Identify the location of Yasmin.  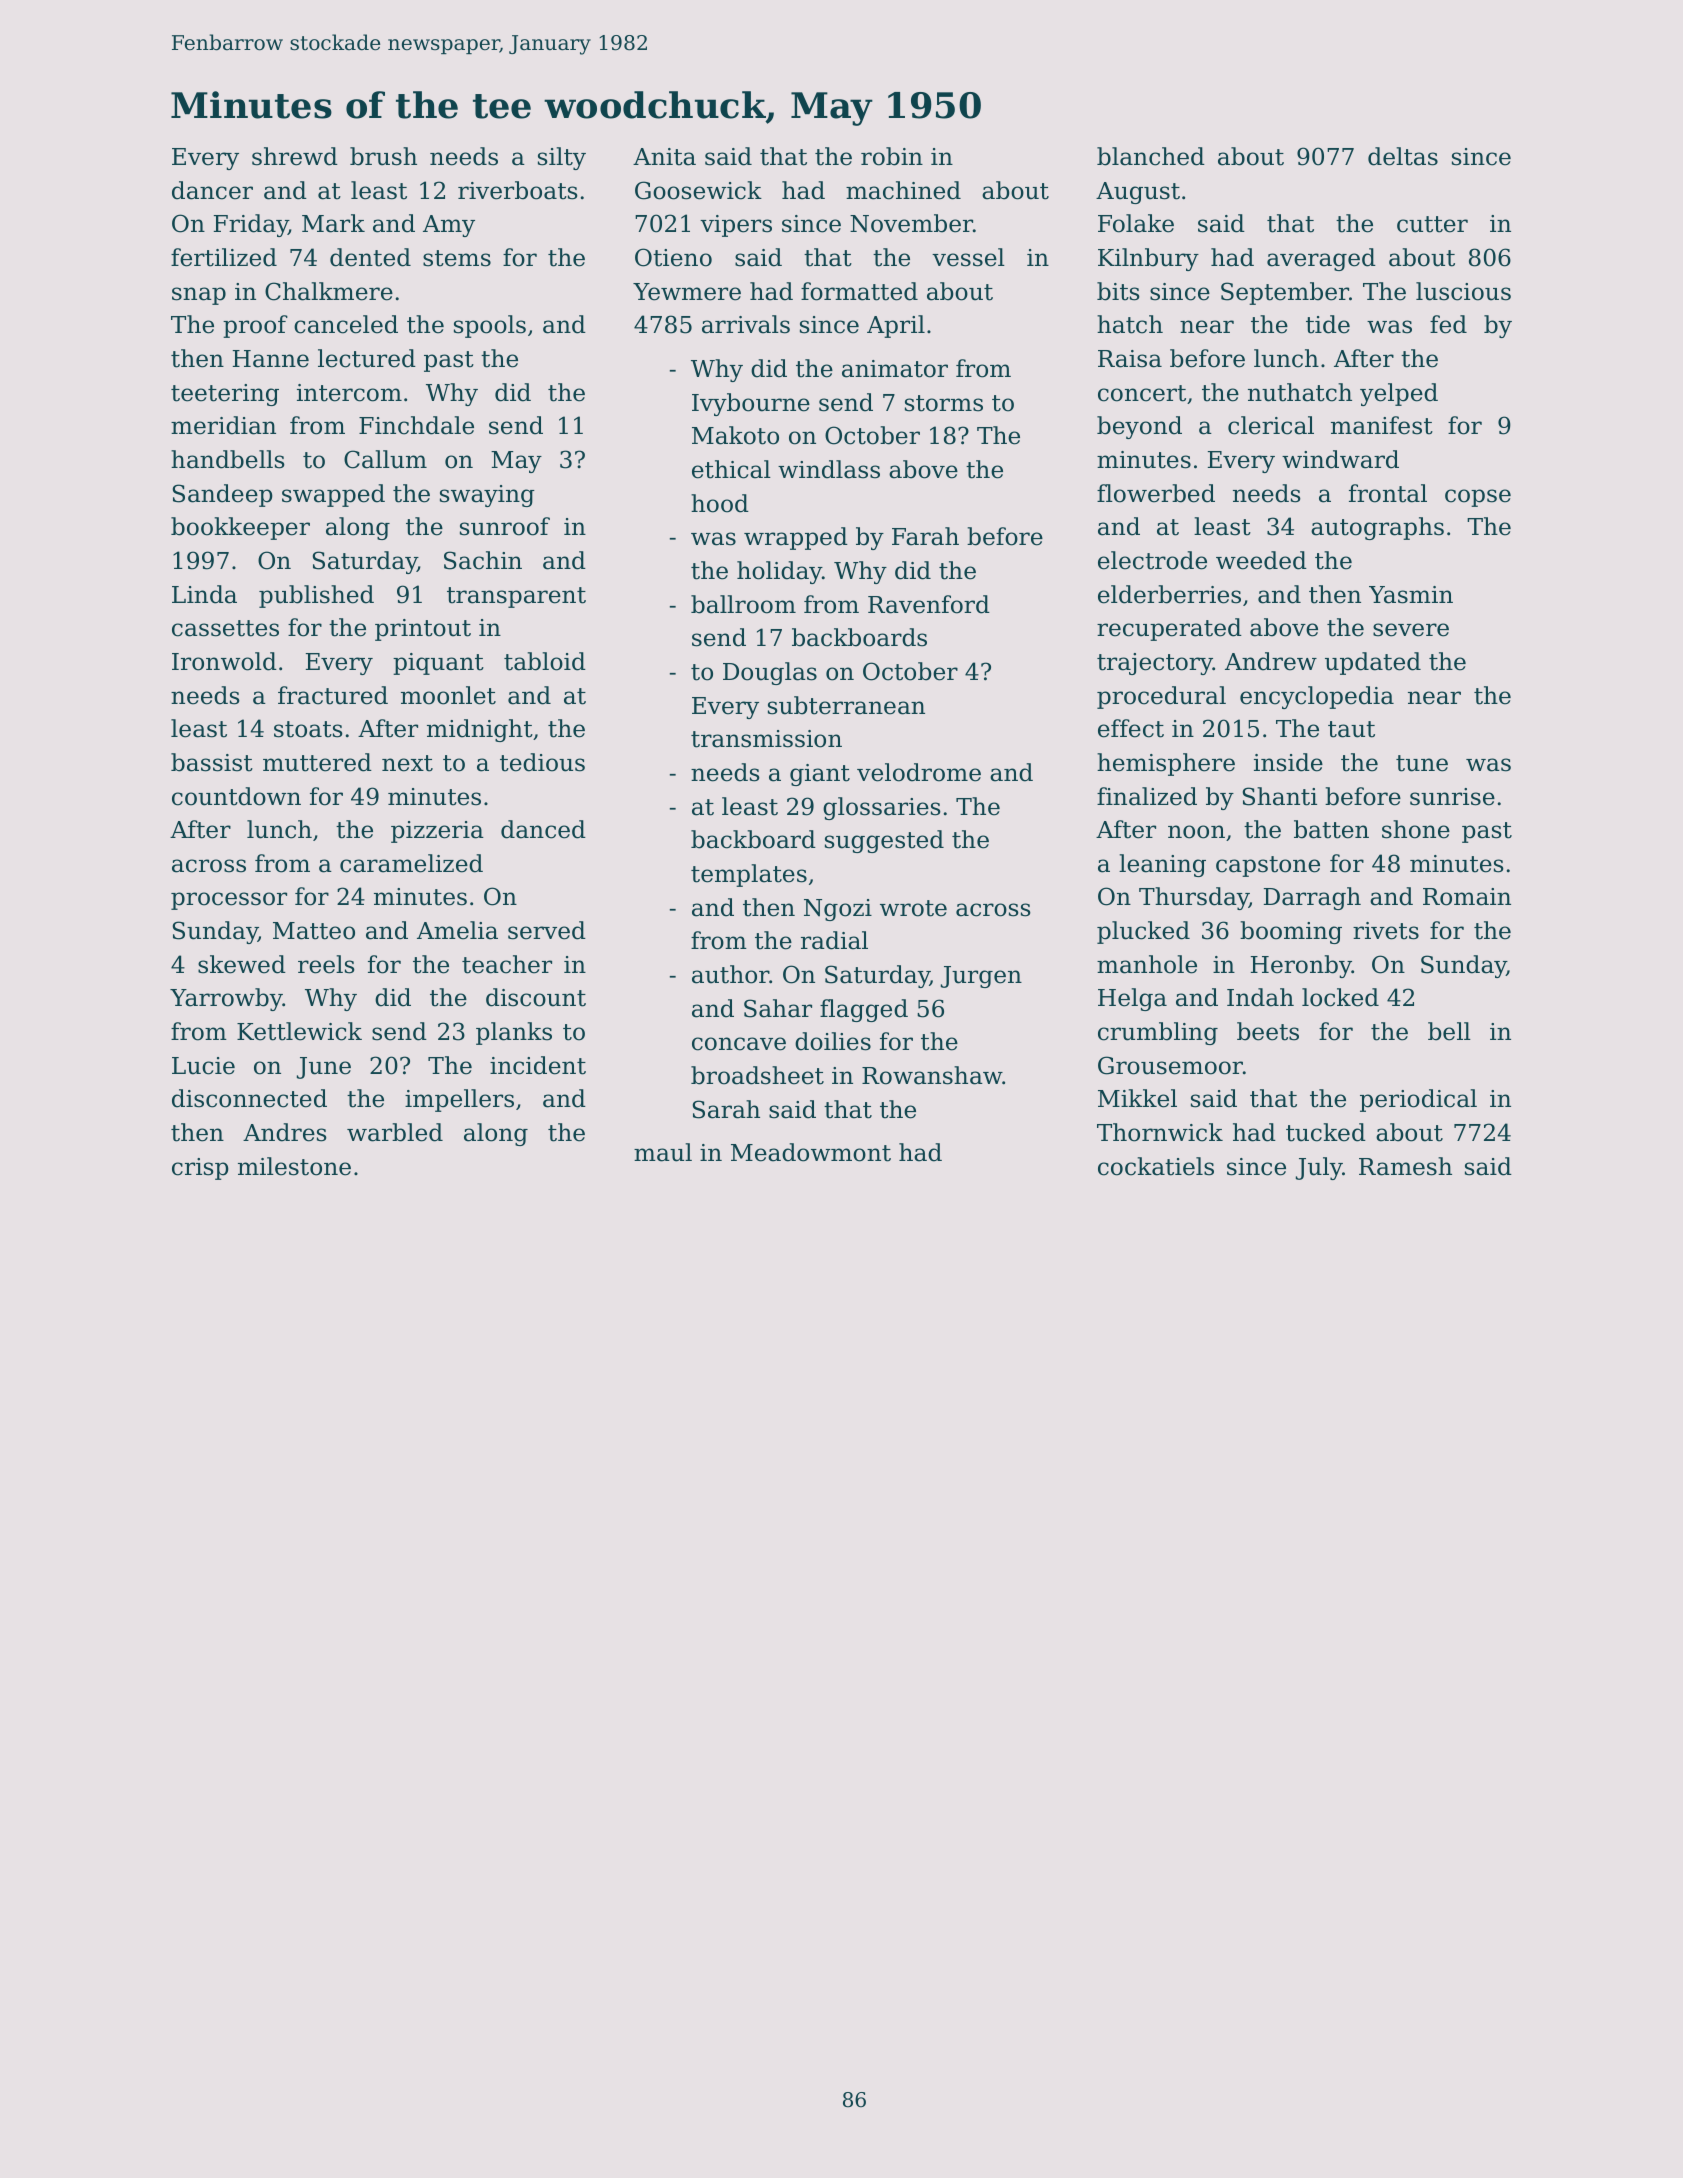
(1411, 595).
